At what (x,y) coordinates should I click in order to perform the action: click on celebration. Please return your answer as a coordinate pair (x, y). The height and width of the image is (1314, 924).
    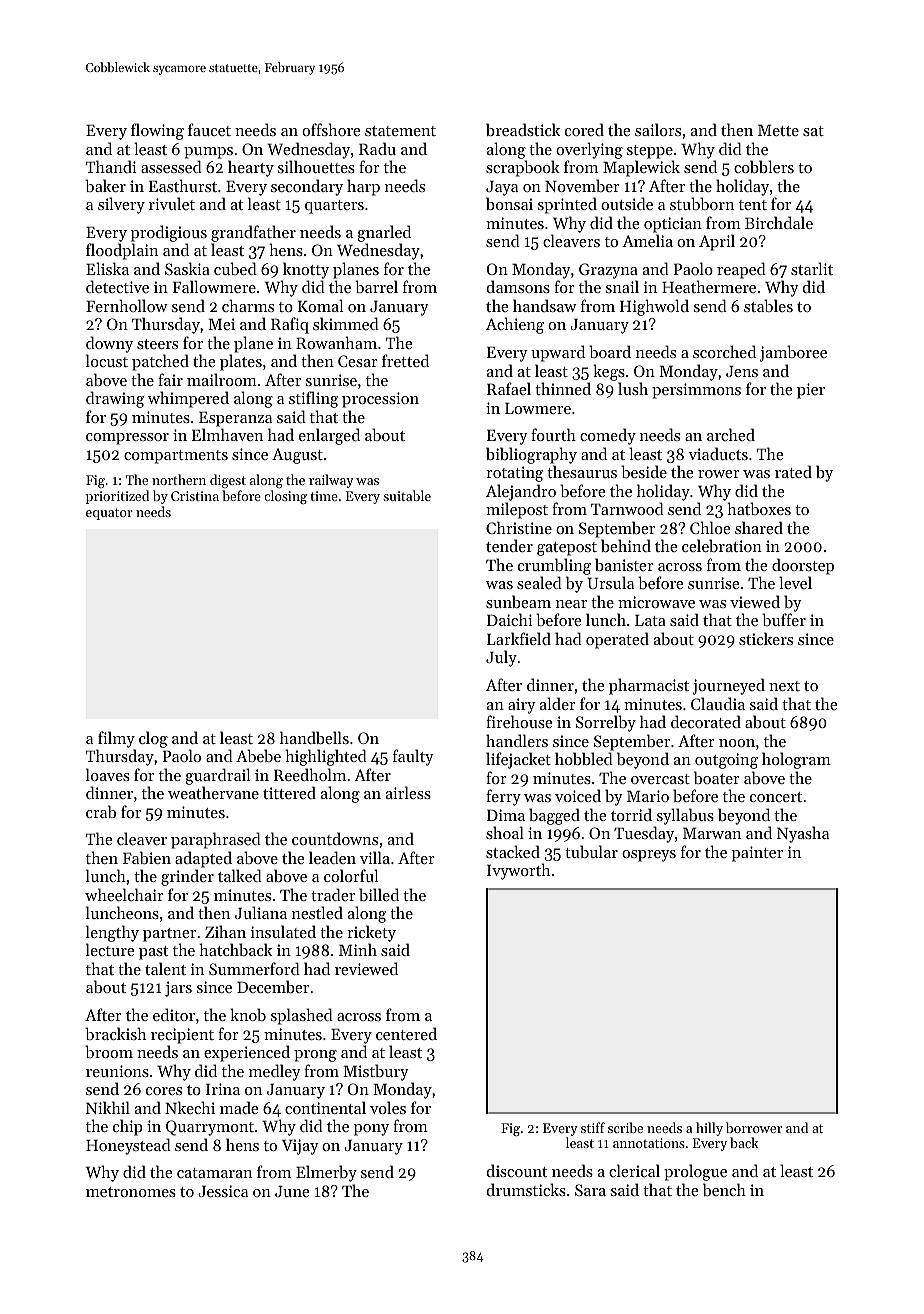
    Looking at the image, I should click on (722, 545).
